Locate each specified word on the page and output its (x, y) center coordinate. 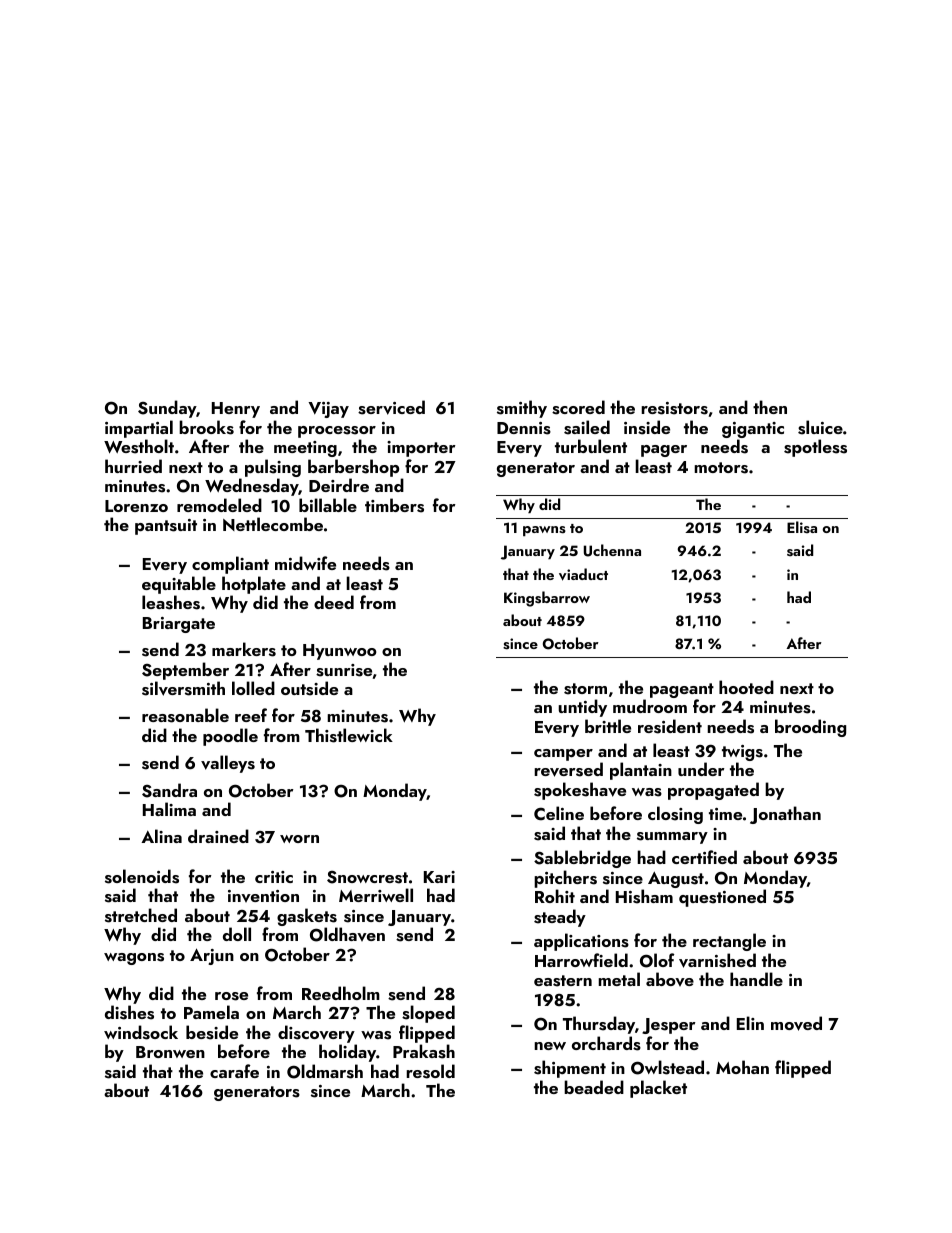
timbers (394, 505)
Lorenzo (136, 506)
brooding (810, 728)
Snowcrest (367, 877)
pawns (544, 531)
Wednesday (252, 487)
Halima (169, 809)
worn (299, 839)
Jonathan (785, 815)
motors (721, 468)
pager (664, 451)
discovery (316, 1034)
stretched (141, 915)
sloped (428, 1014)
